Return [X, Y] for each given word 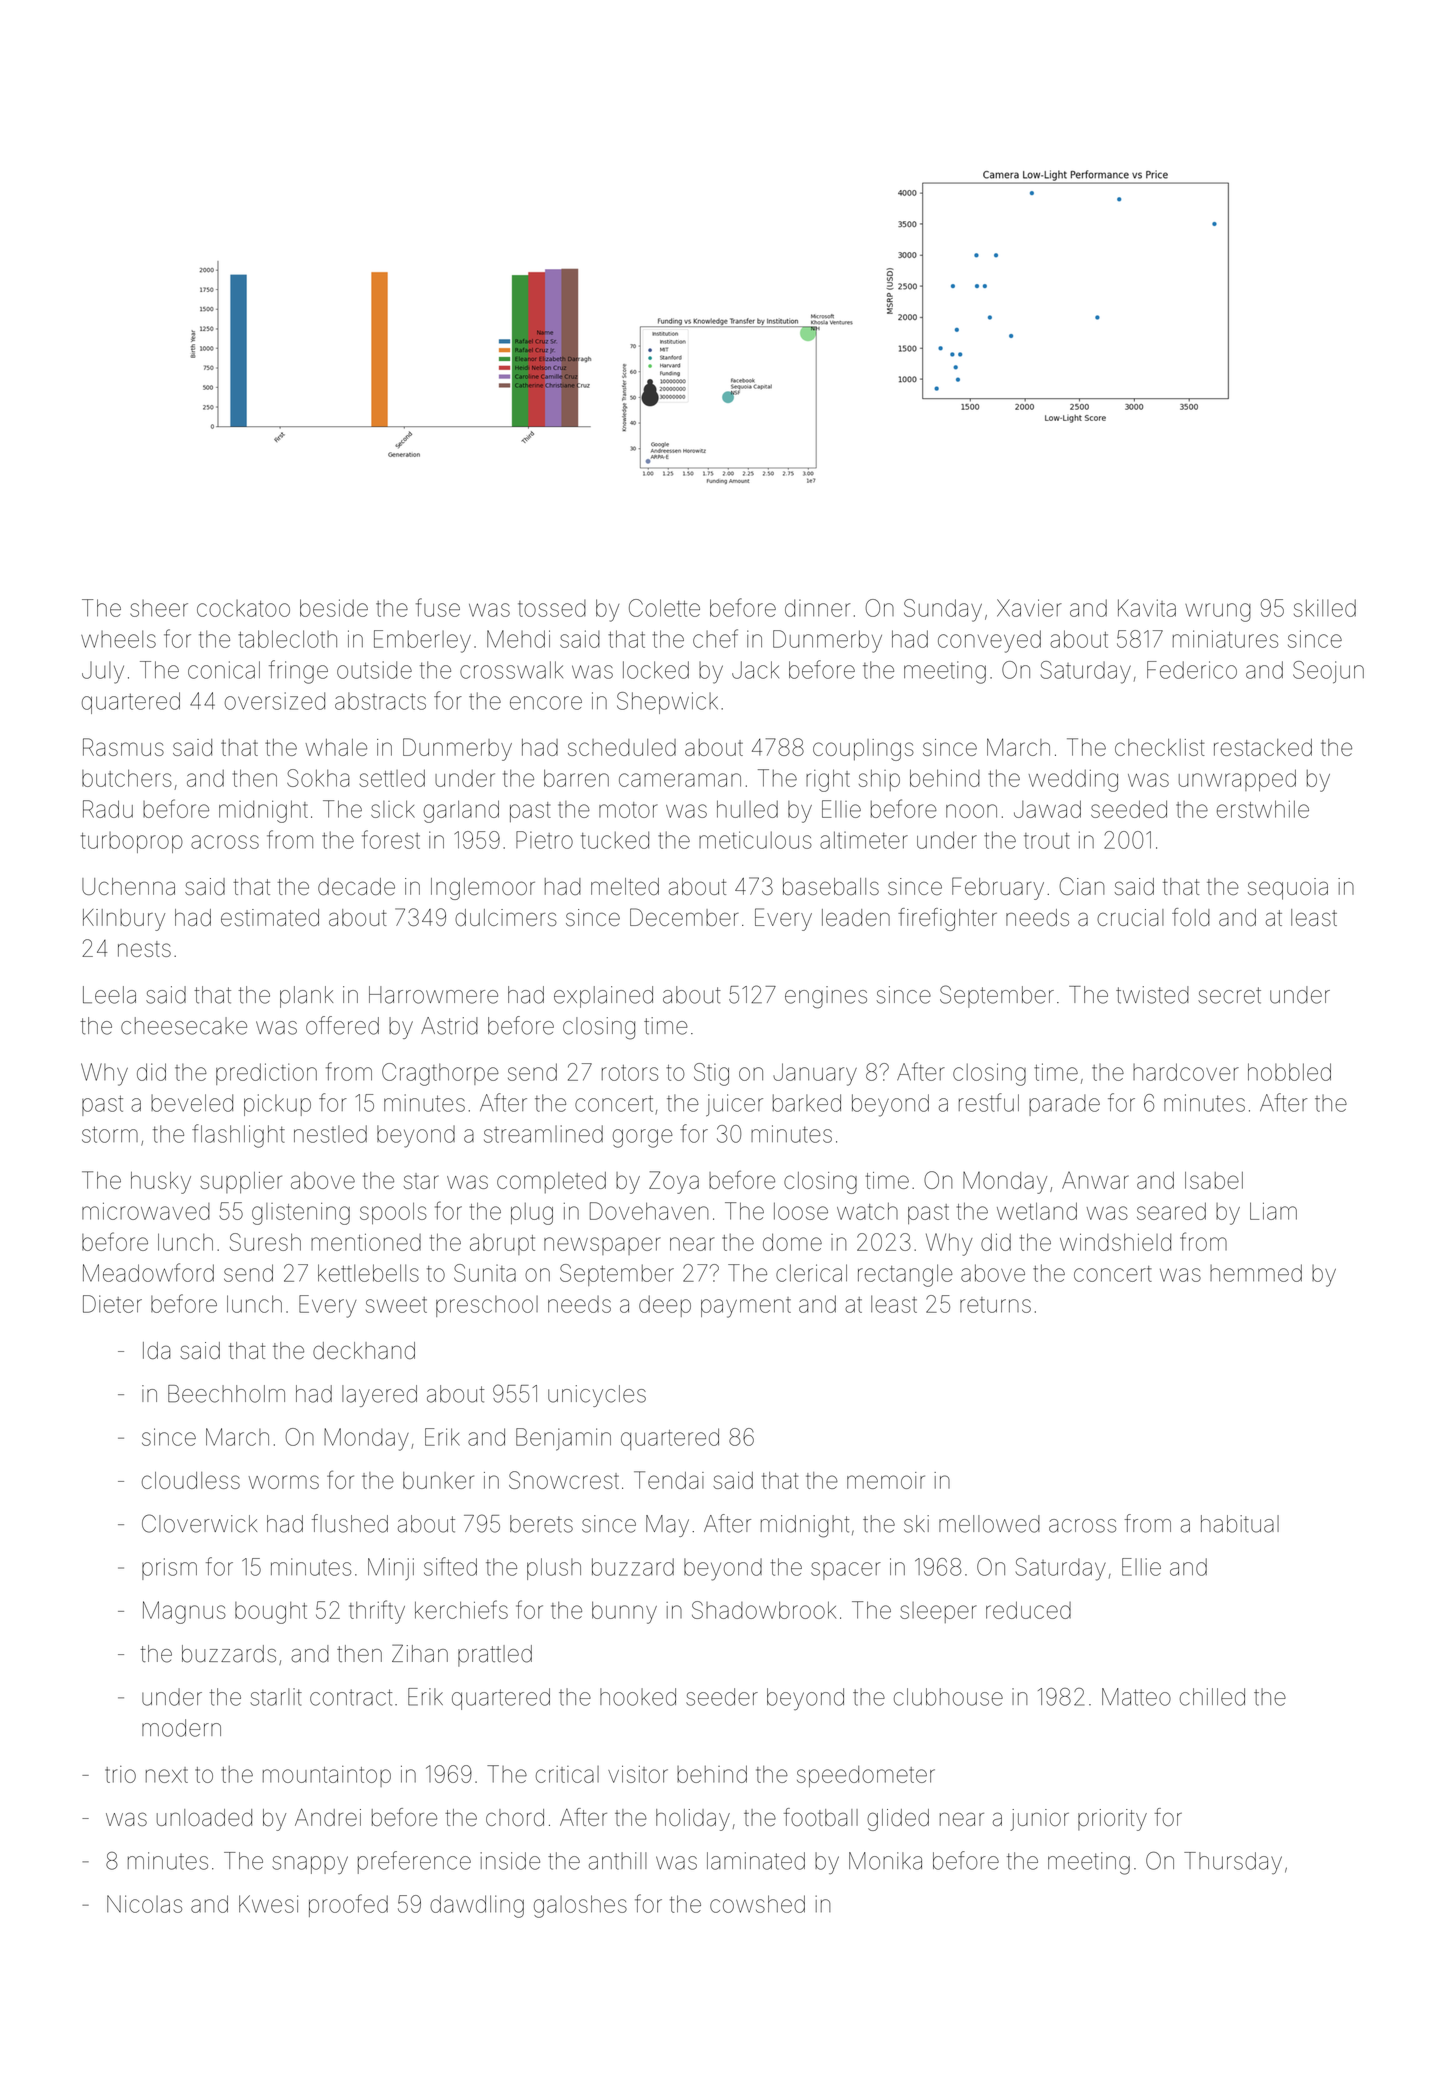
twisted [1152, 995]
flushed [350, 1523]
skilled [1325, 608]
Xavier [1029, 608]
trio [120, 1774]
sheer [159, 608]
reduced [1028, 1610]
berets [541, 1524]
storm [110, 1134]
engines [826, 997]
